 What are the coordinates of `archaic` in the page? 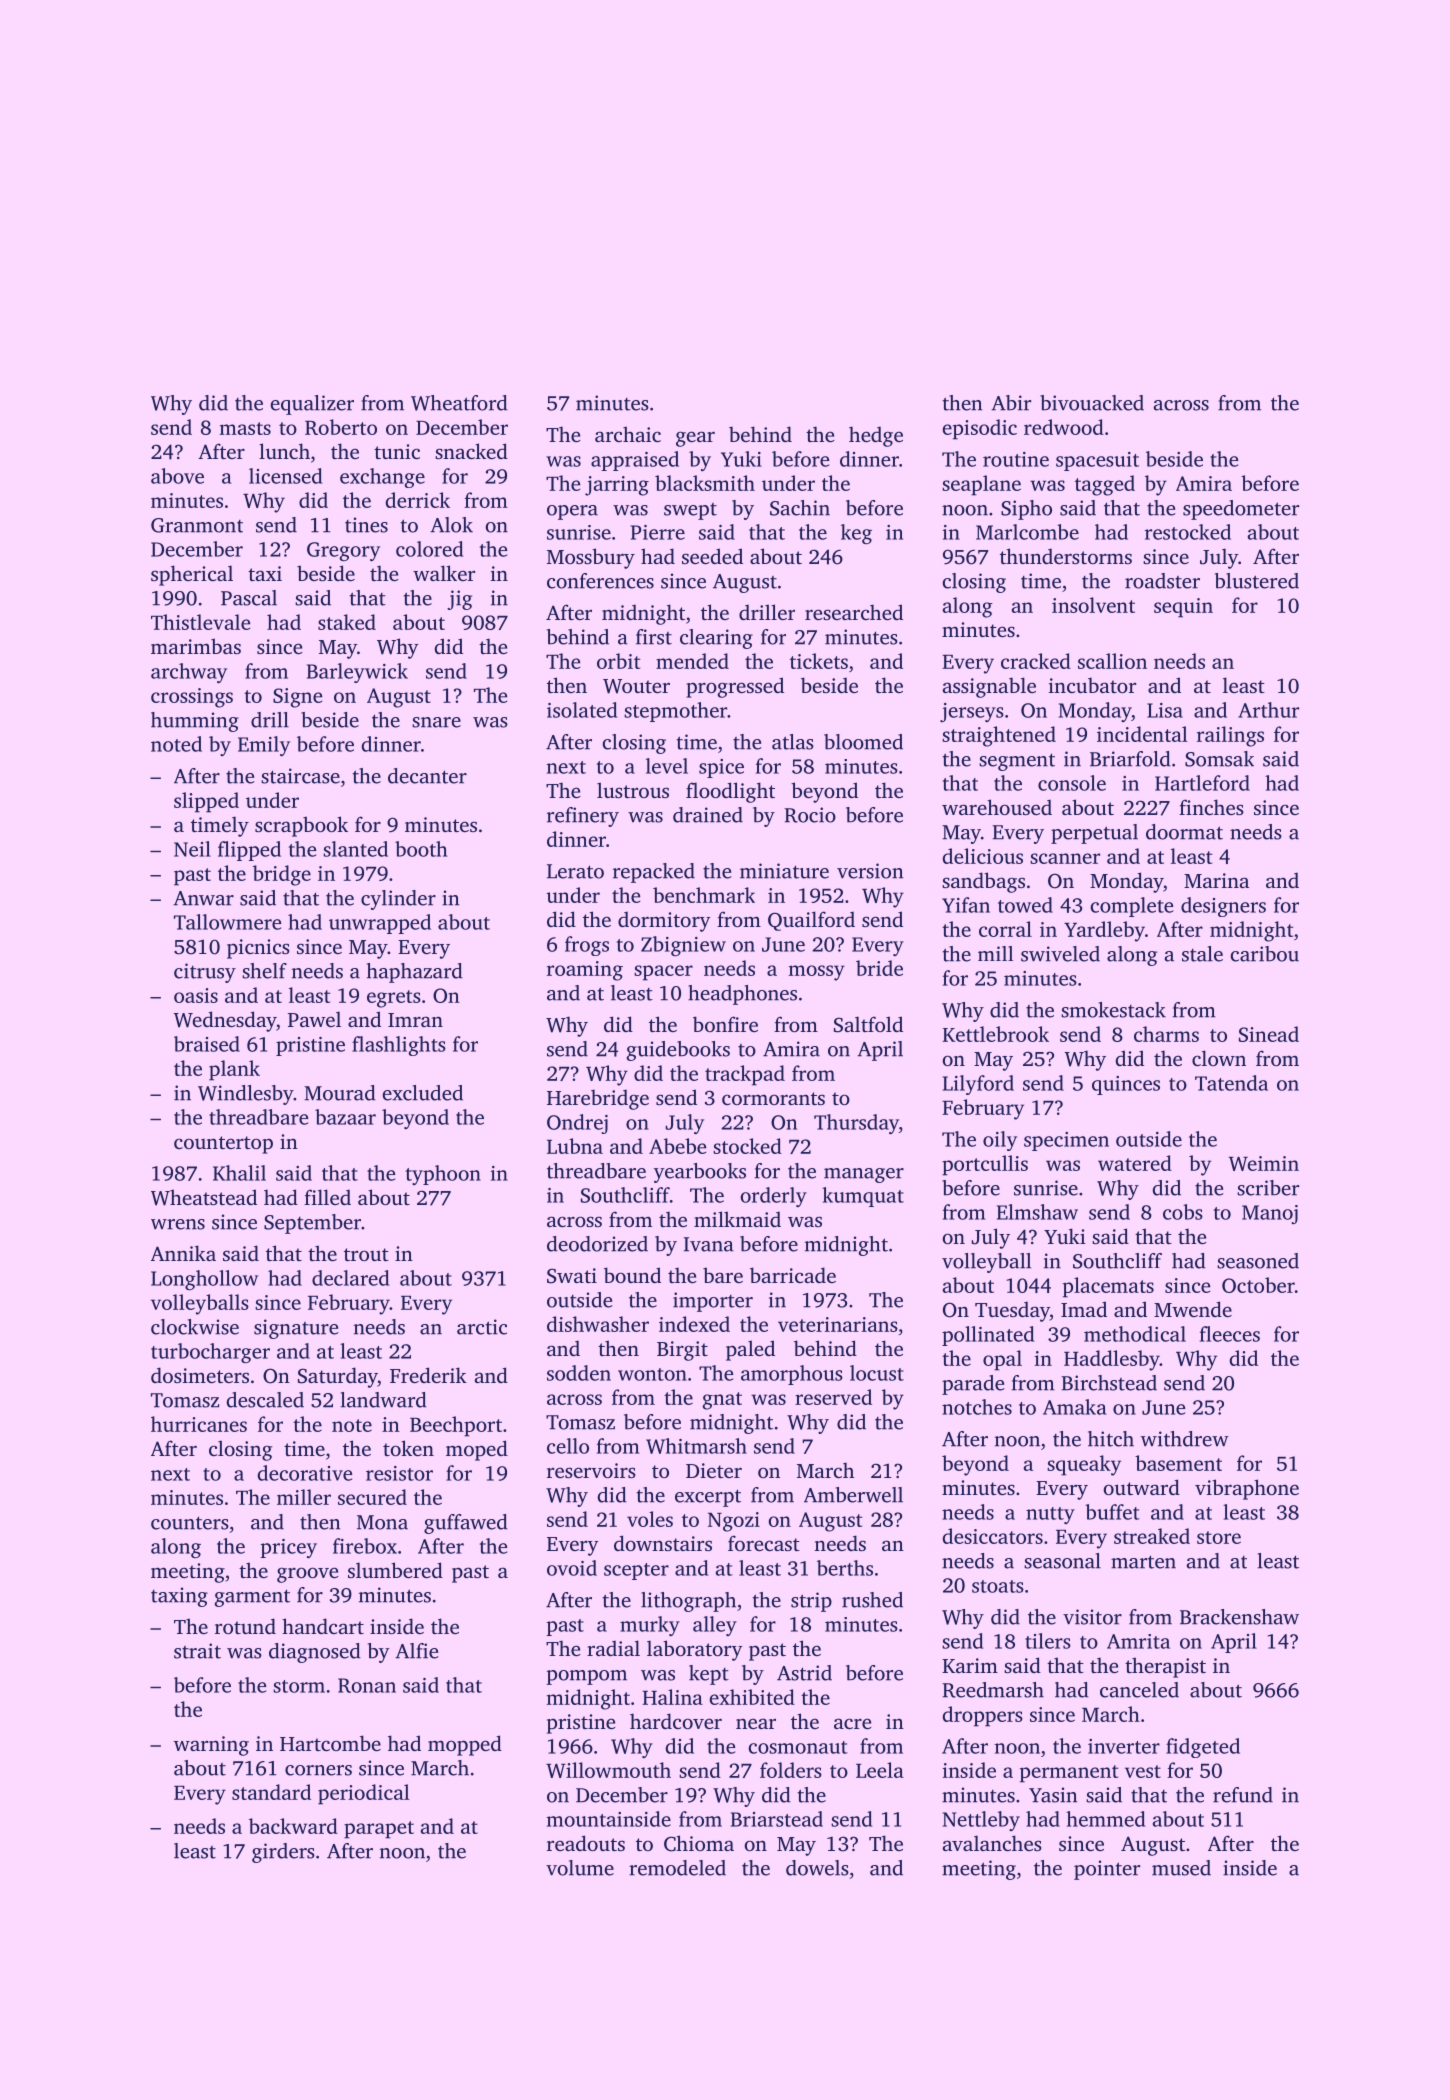 It's located at (628, 434).
